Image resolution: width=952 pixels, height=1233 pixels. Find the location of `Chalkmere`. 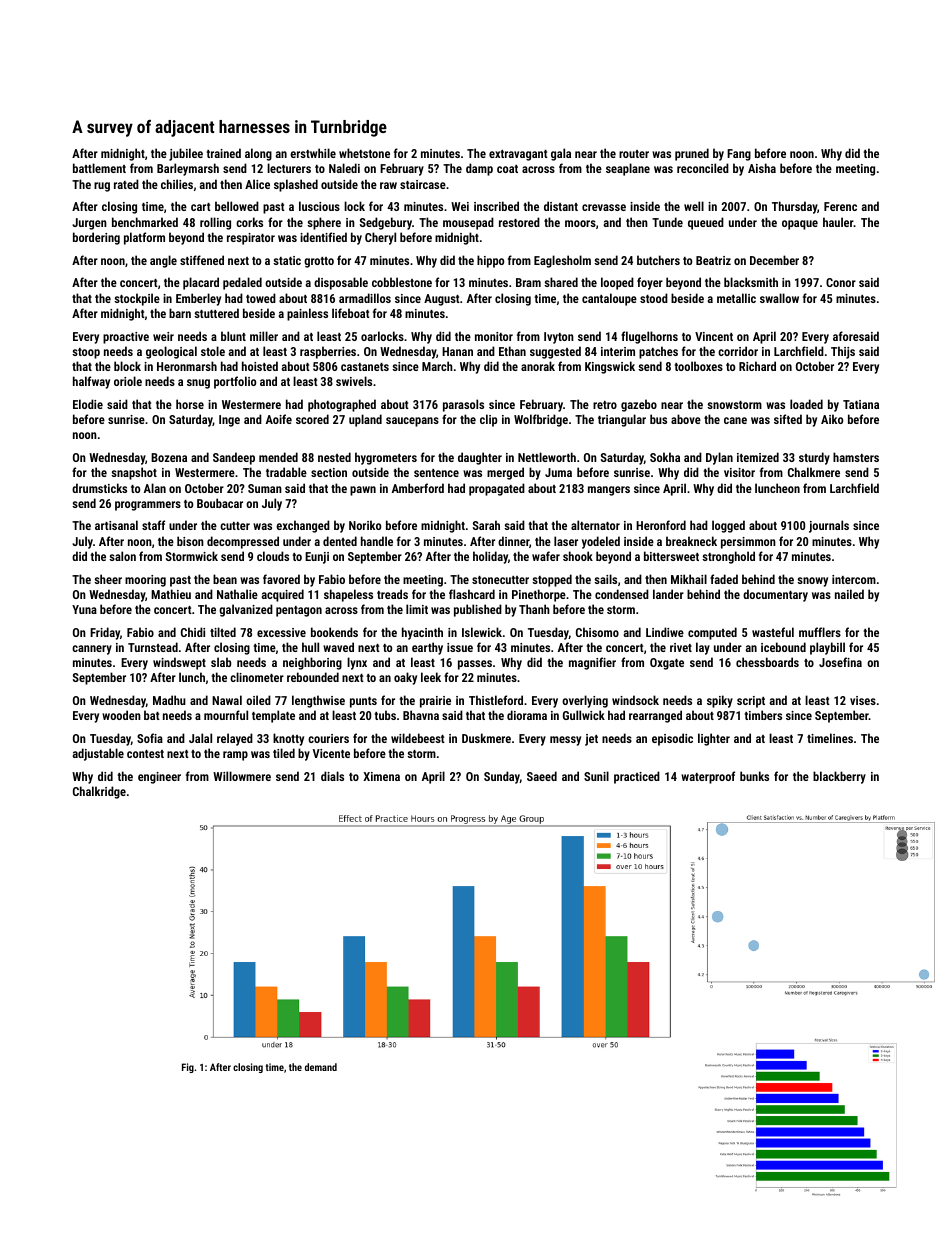

Chalkmere is located at coordinates (814, 472).
